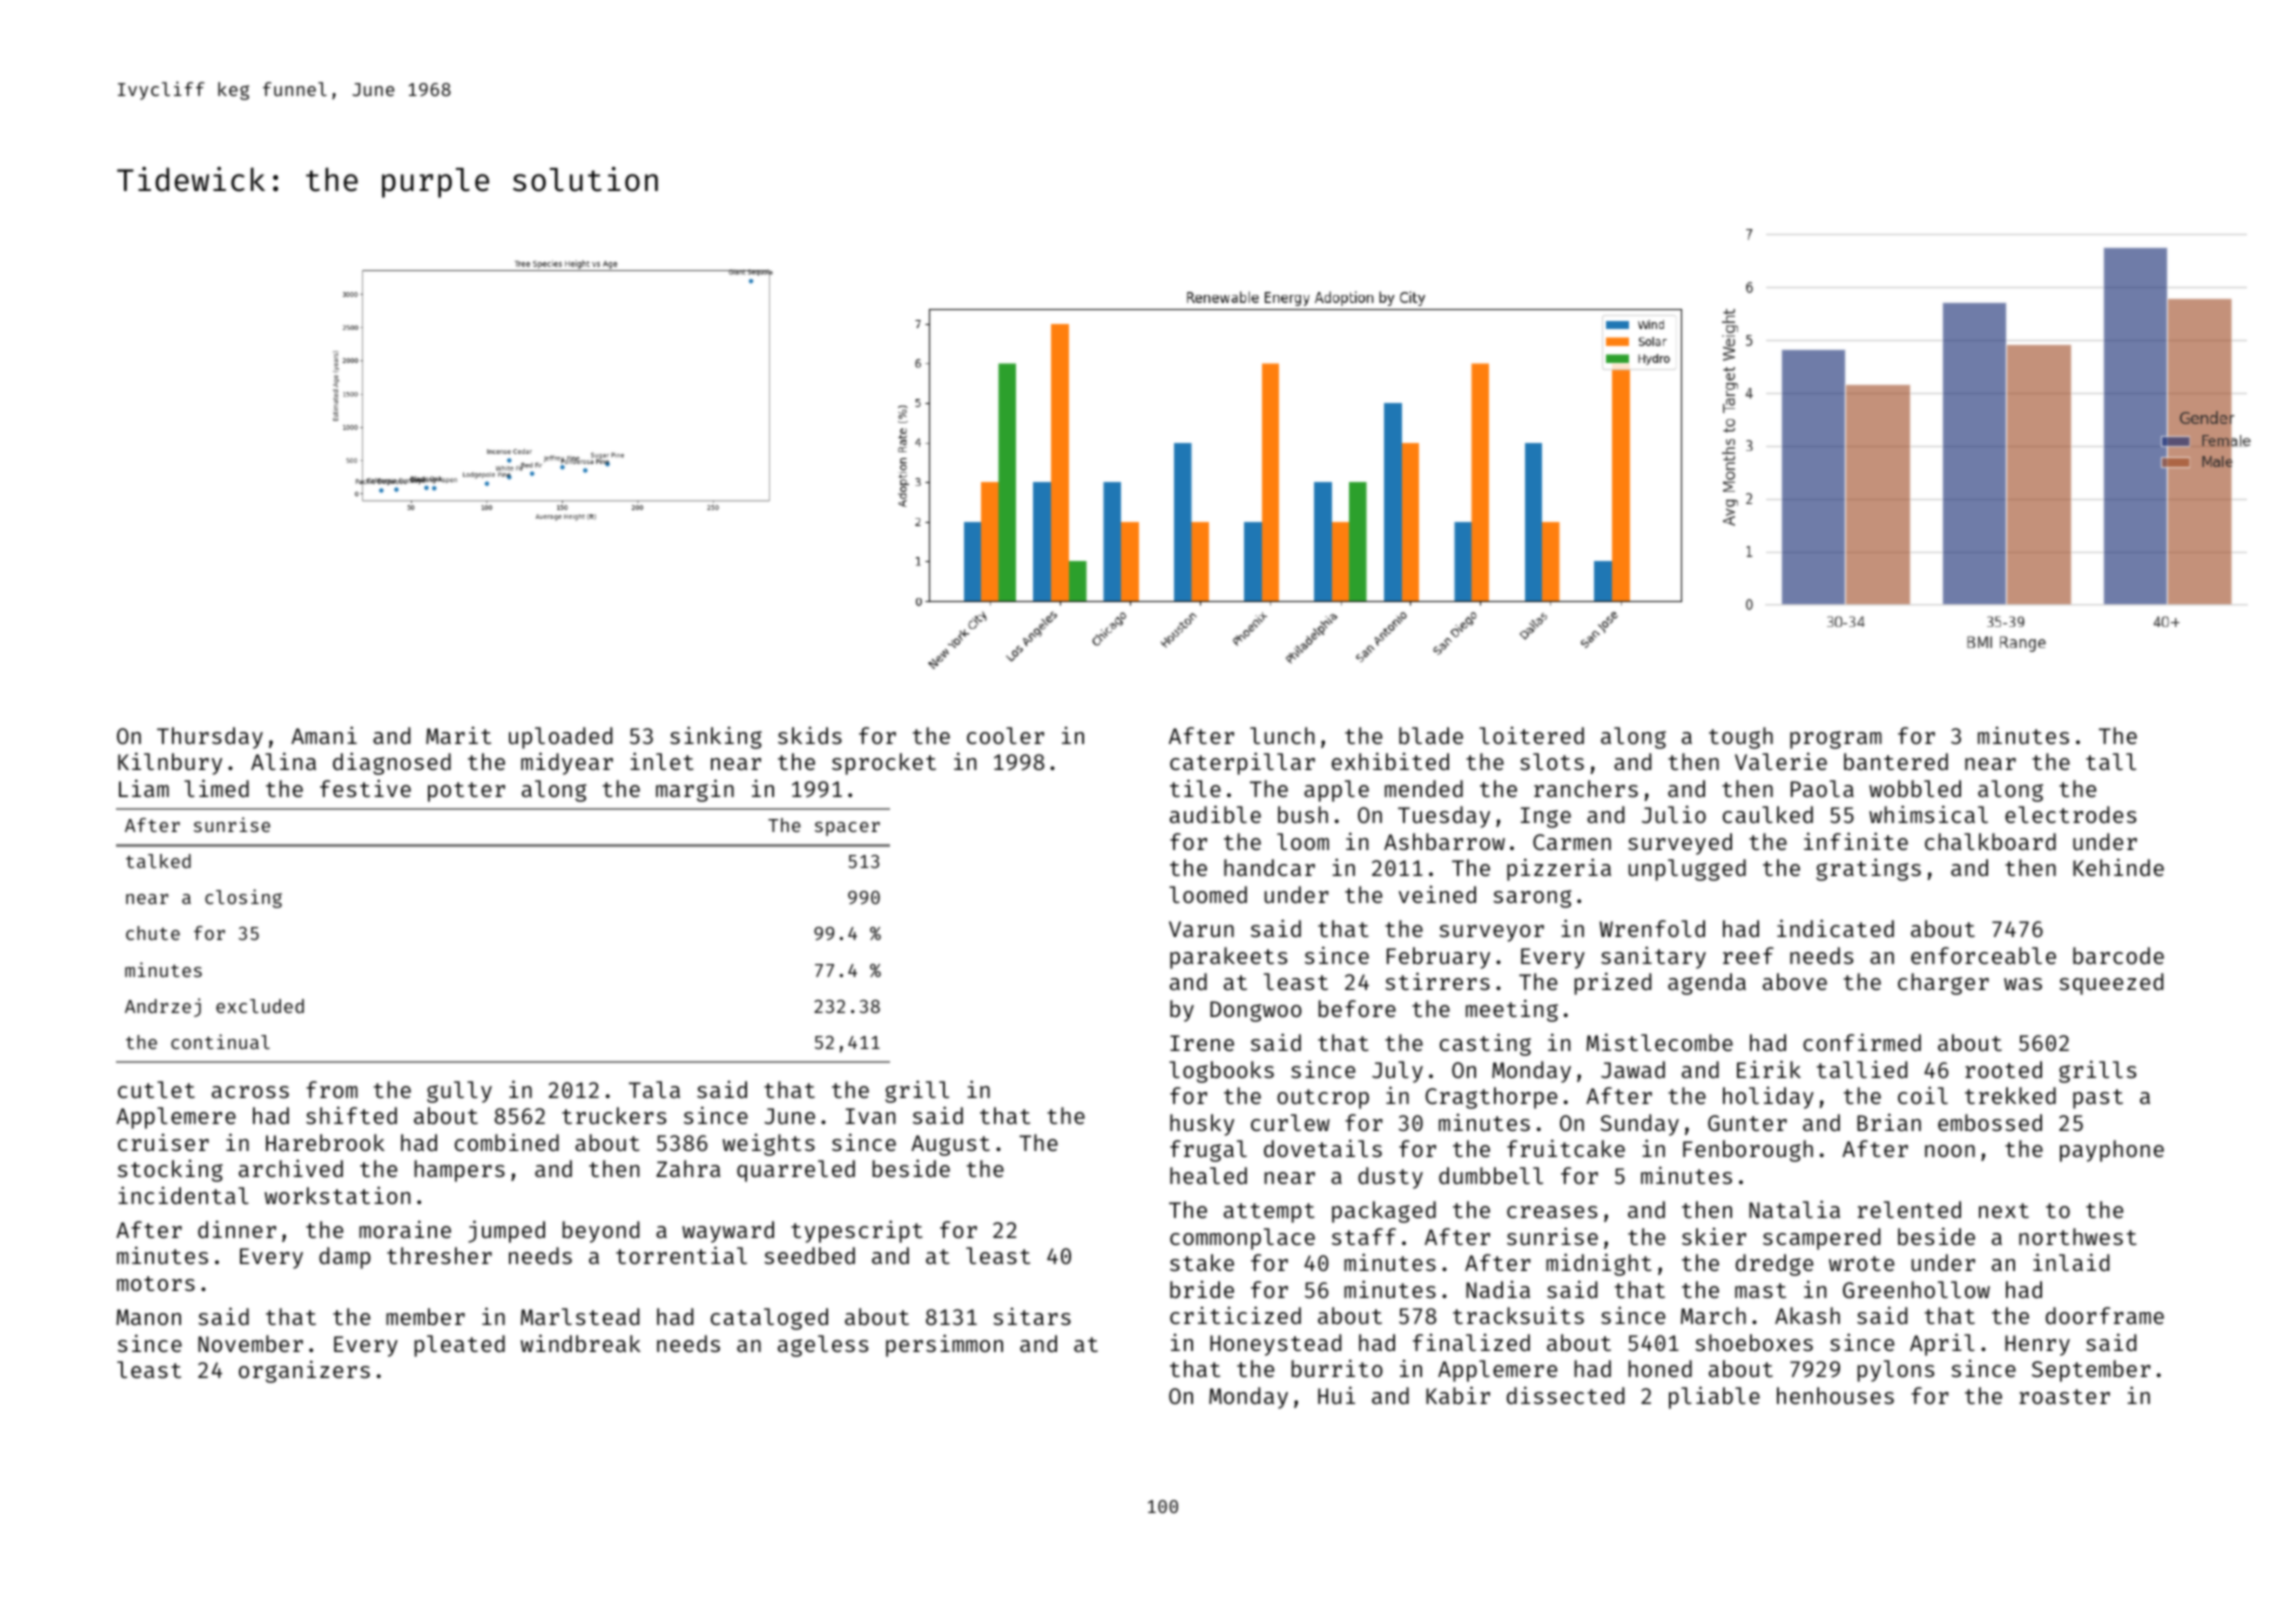 The width and height of the document is (2292, 1620). I want to click on Ivan, so click(871, 1116).
